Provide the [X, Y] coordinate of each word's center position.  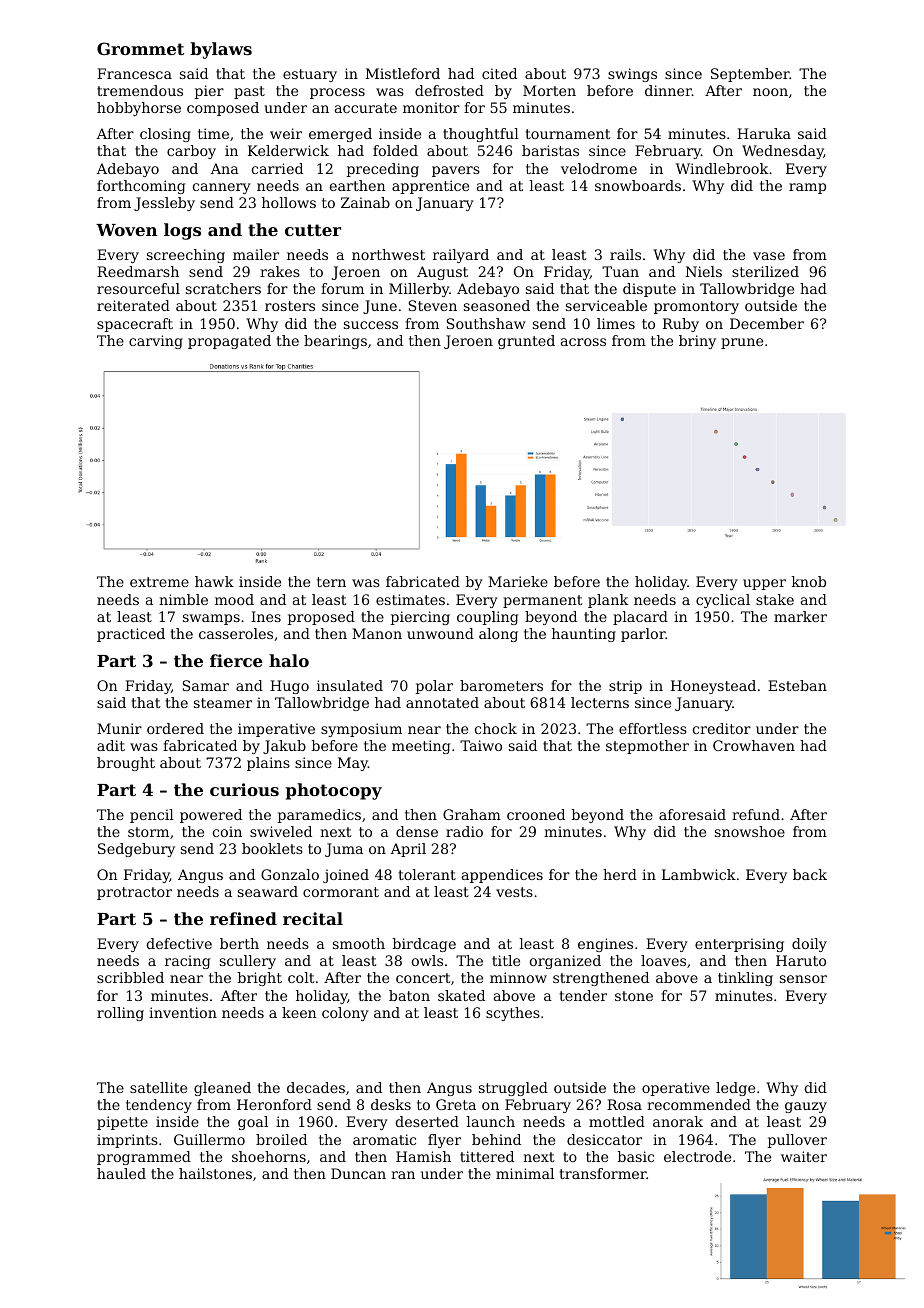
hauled [121, 1173]
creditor [722, 728]
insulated [350, 685]
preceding [383, 170]
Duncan [358, 1173]
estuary [310, 75]
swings [632, 75]
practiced [131, 635]
